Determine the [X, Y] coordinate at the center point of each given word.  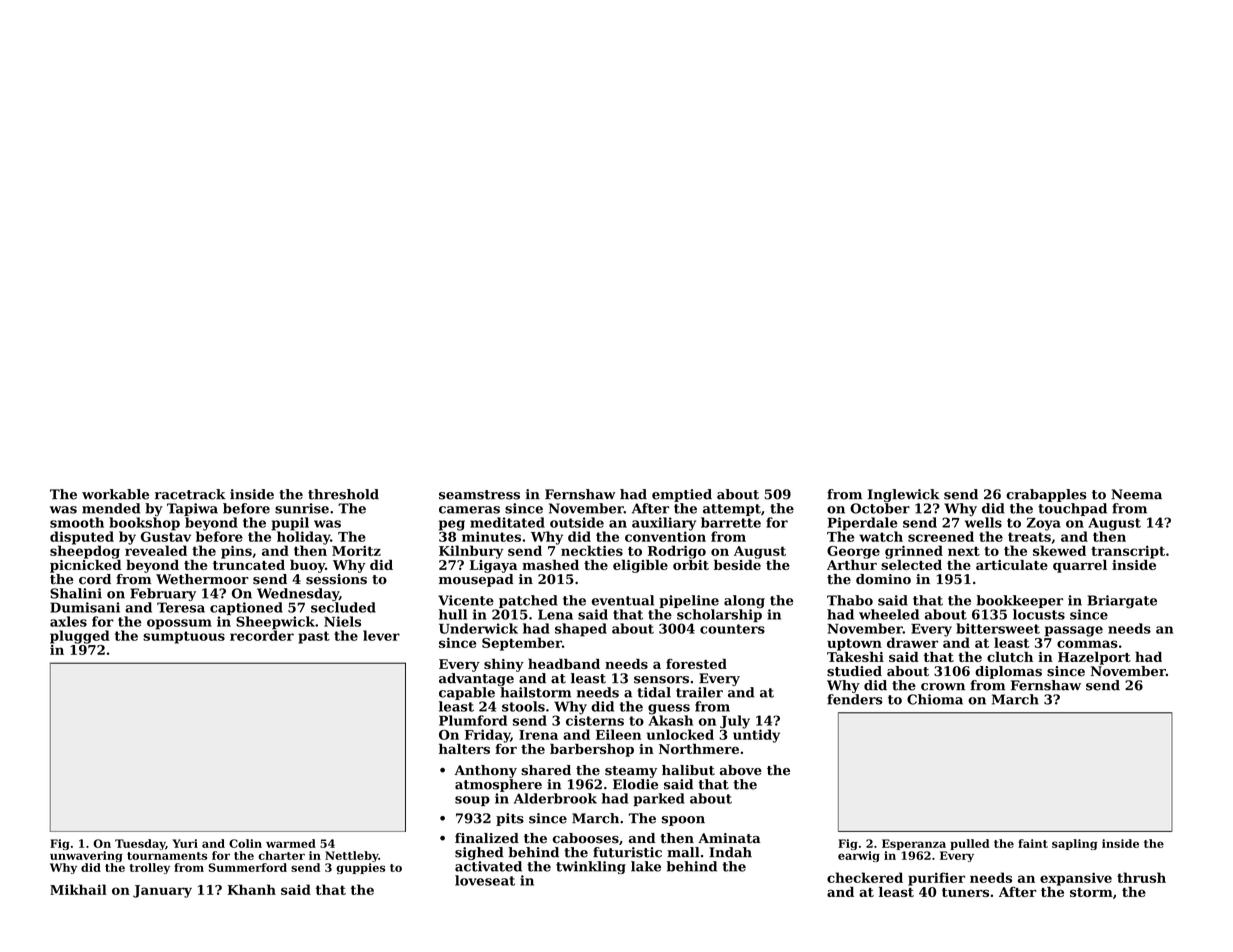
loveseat [485, 880]
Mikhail [78, 889]
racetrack [190, 494]
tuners [965, 892]
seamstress [479, 495]
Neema [1136, 494]
